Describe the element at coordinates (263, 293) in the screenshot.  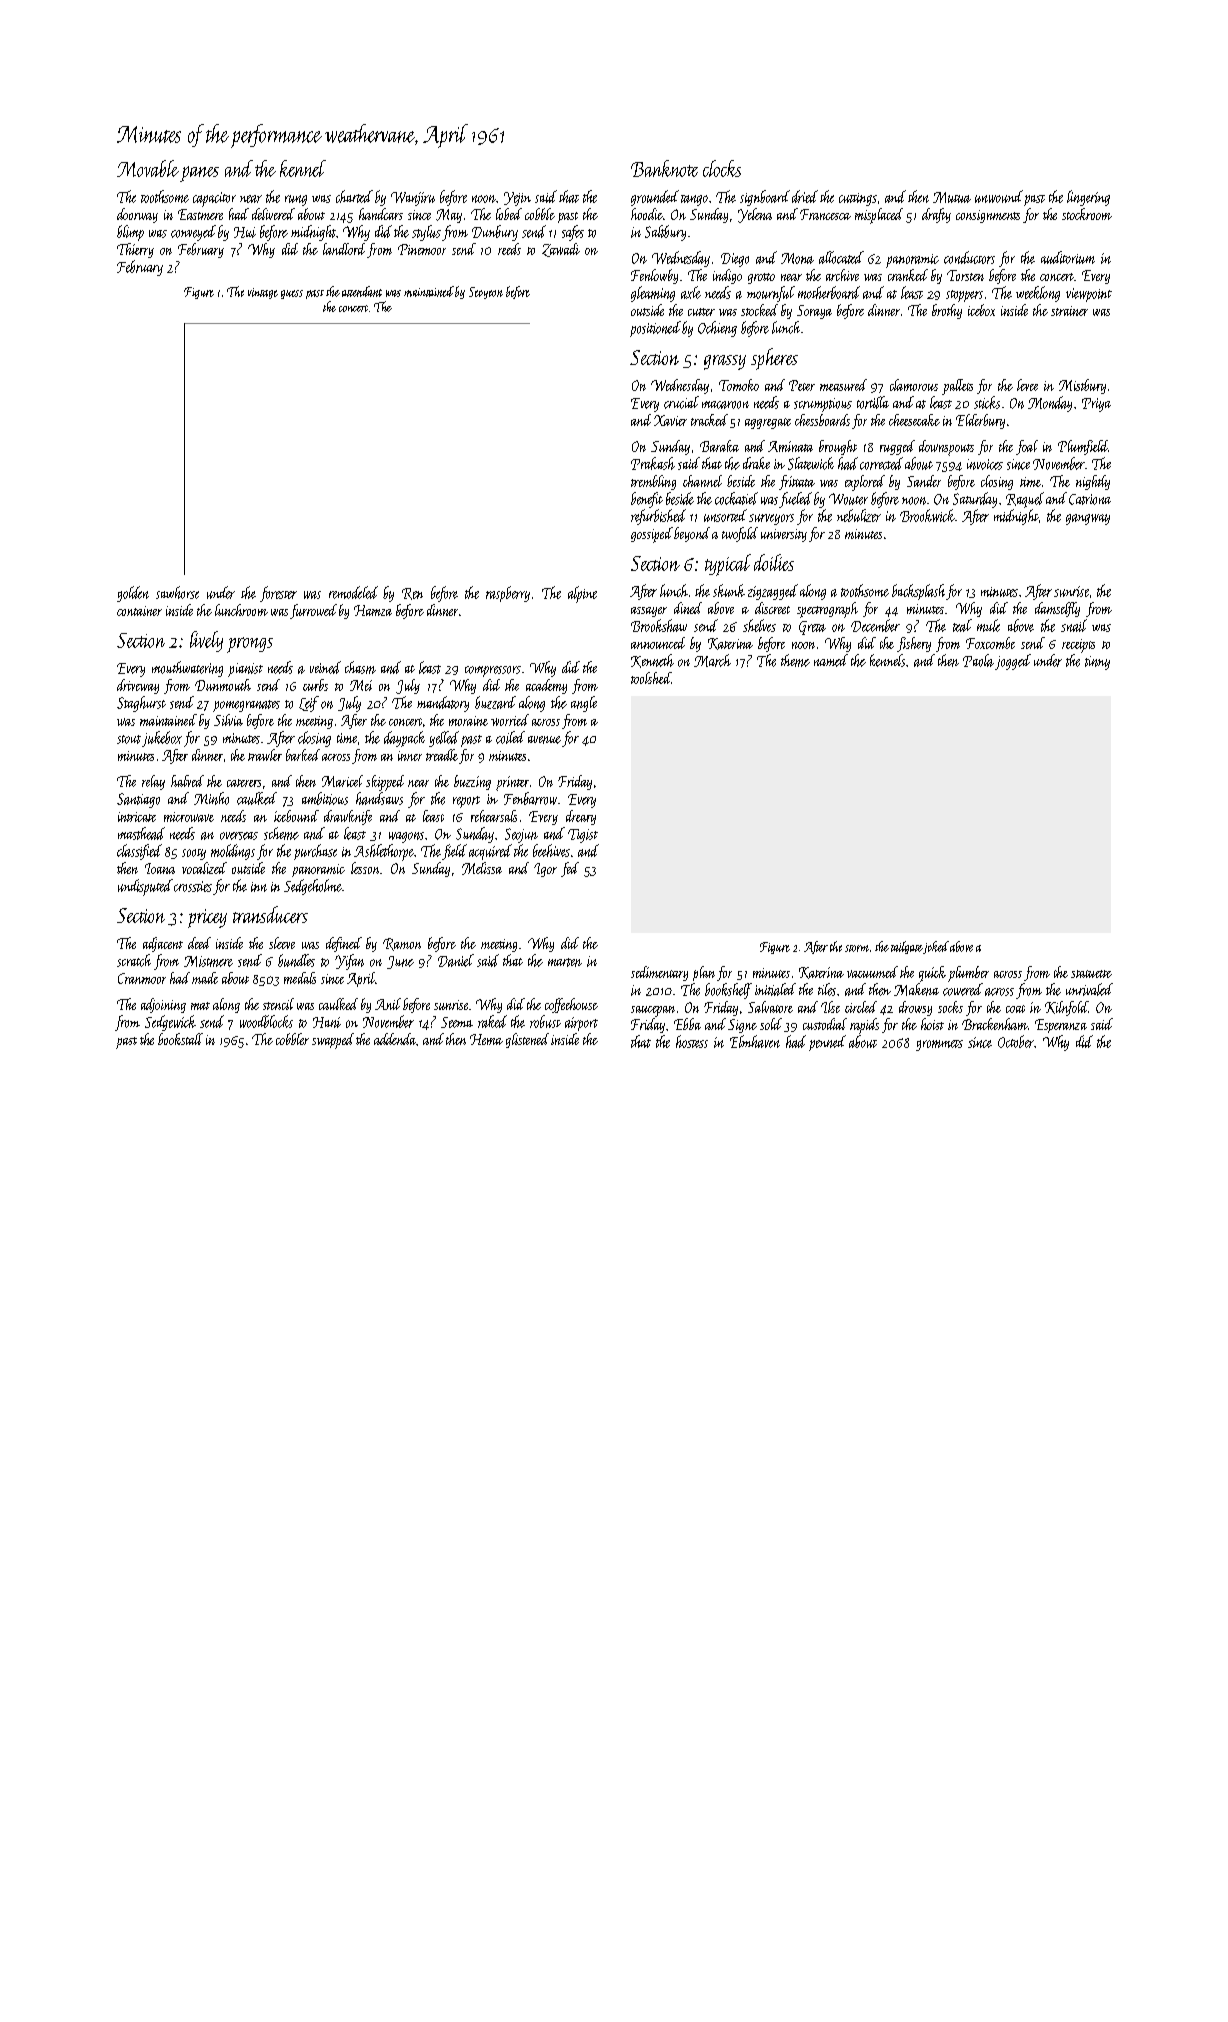
I see `vintage` at that location.
